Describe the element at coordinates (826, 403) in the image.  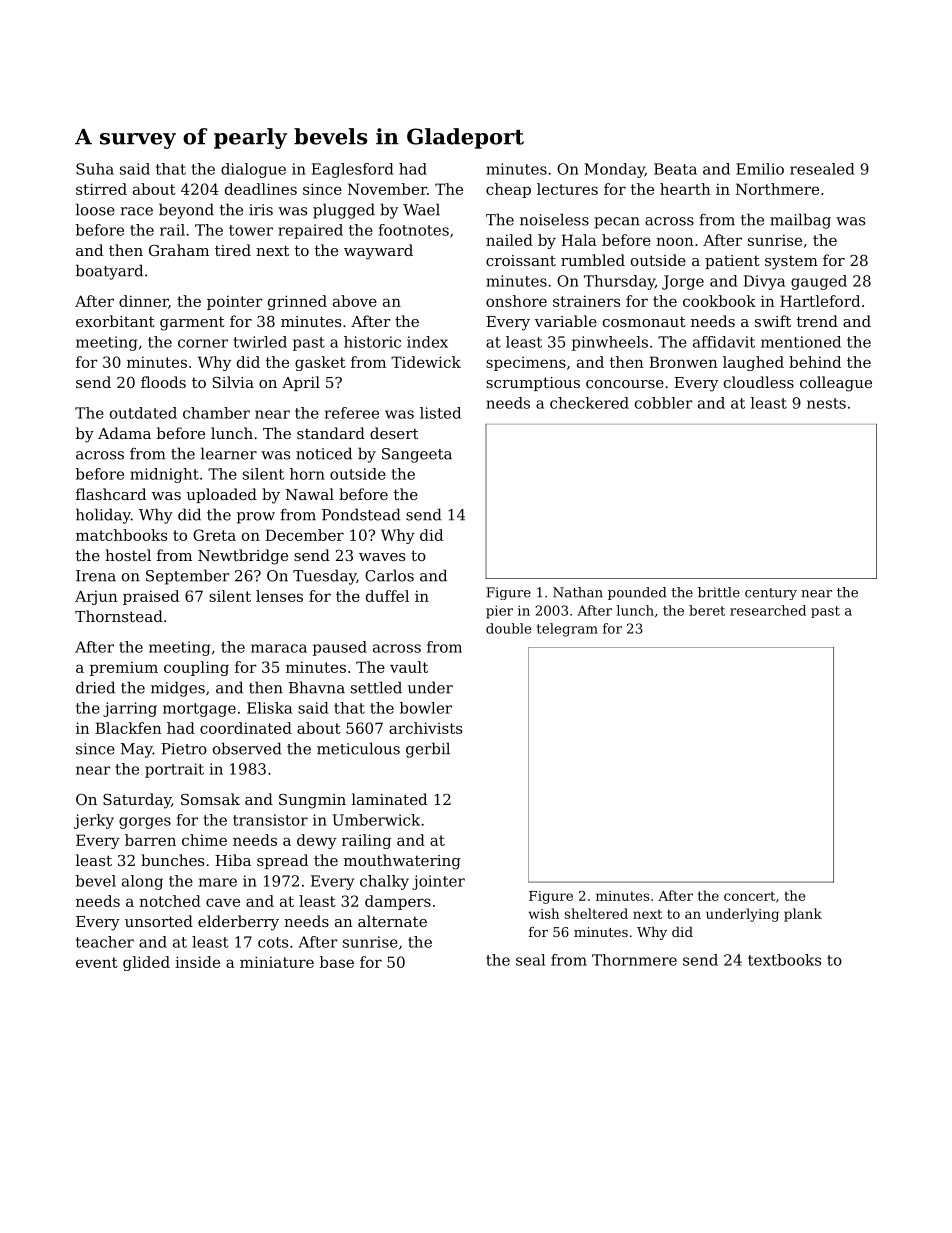
I see `nests` at that location.
